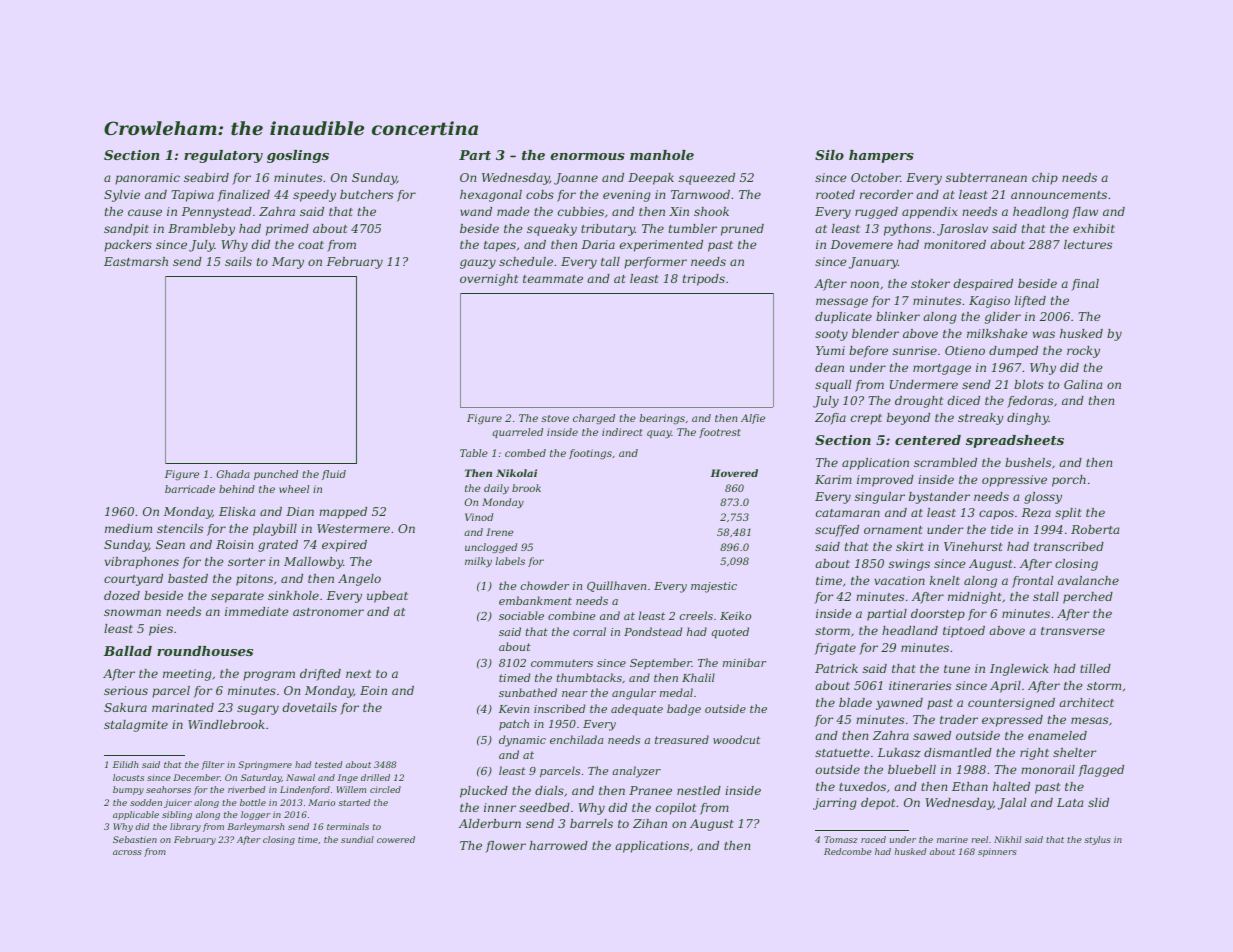 This screenshot has height=952, width=1233. I want to click on tributary, so click(608, 230).
